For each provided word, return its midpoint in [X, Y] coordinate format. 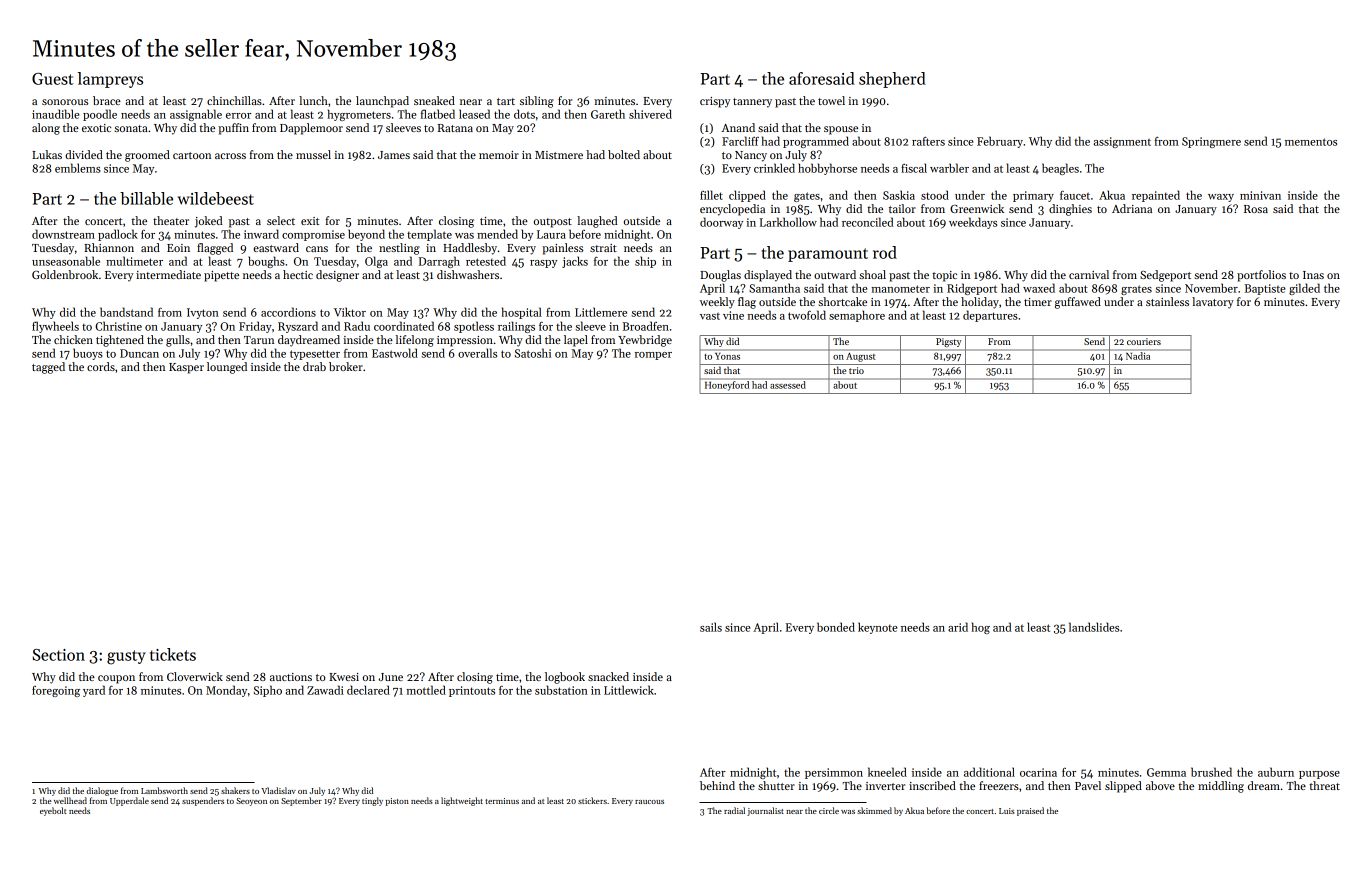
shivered [650, 114]
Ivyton [203, 313]
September [301, 801]
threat [1324, 785]
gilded [1304, 289]
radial [734, 810]
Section [59, 655]
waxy [1221, 198]
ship [645, 262]
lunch [313, 100]
